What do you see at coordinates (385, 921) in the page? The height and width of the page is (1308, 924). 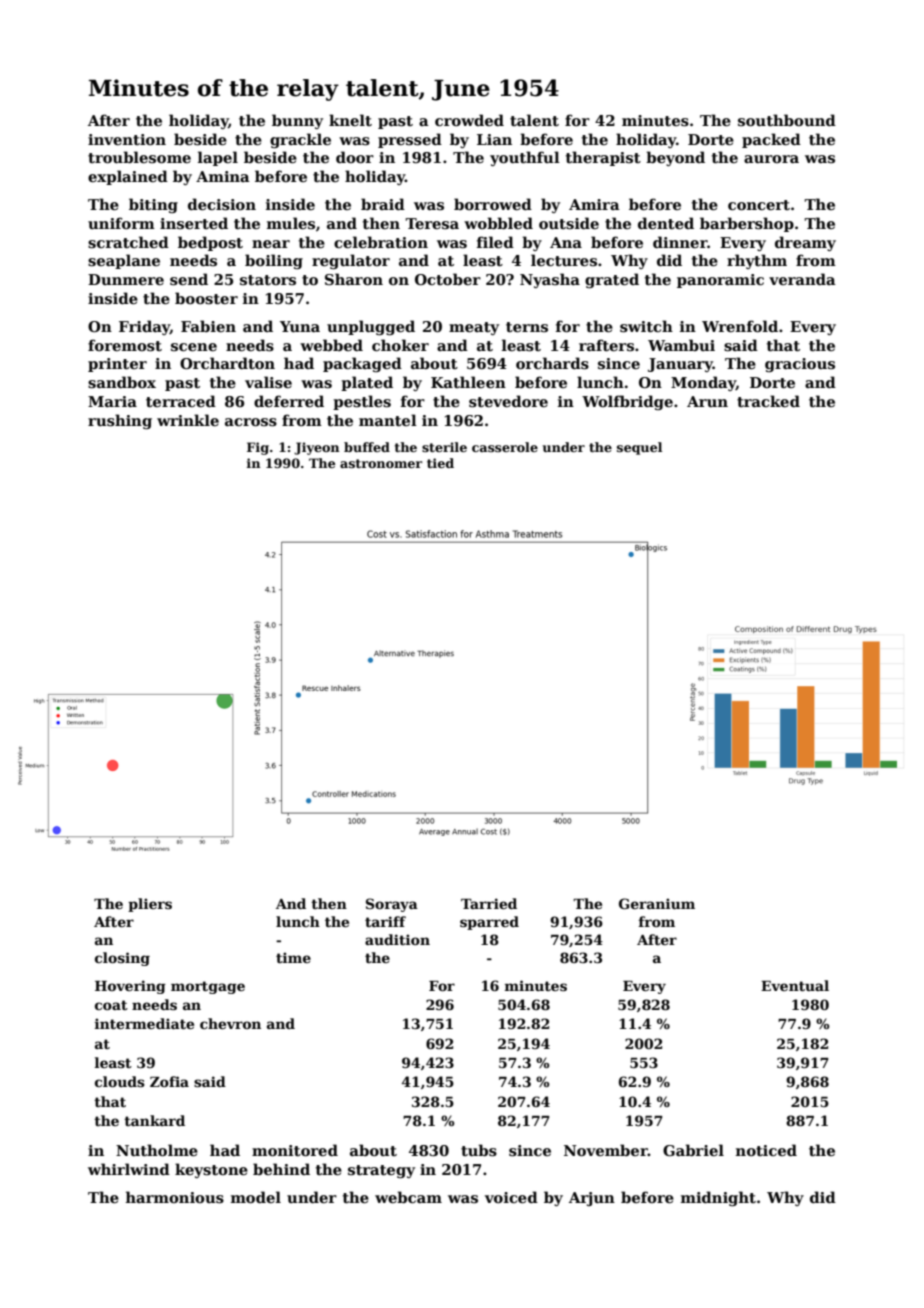 I see `tariff` at bounding box center [385, 921].
